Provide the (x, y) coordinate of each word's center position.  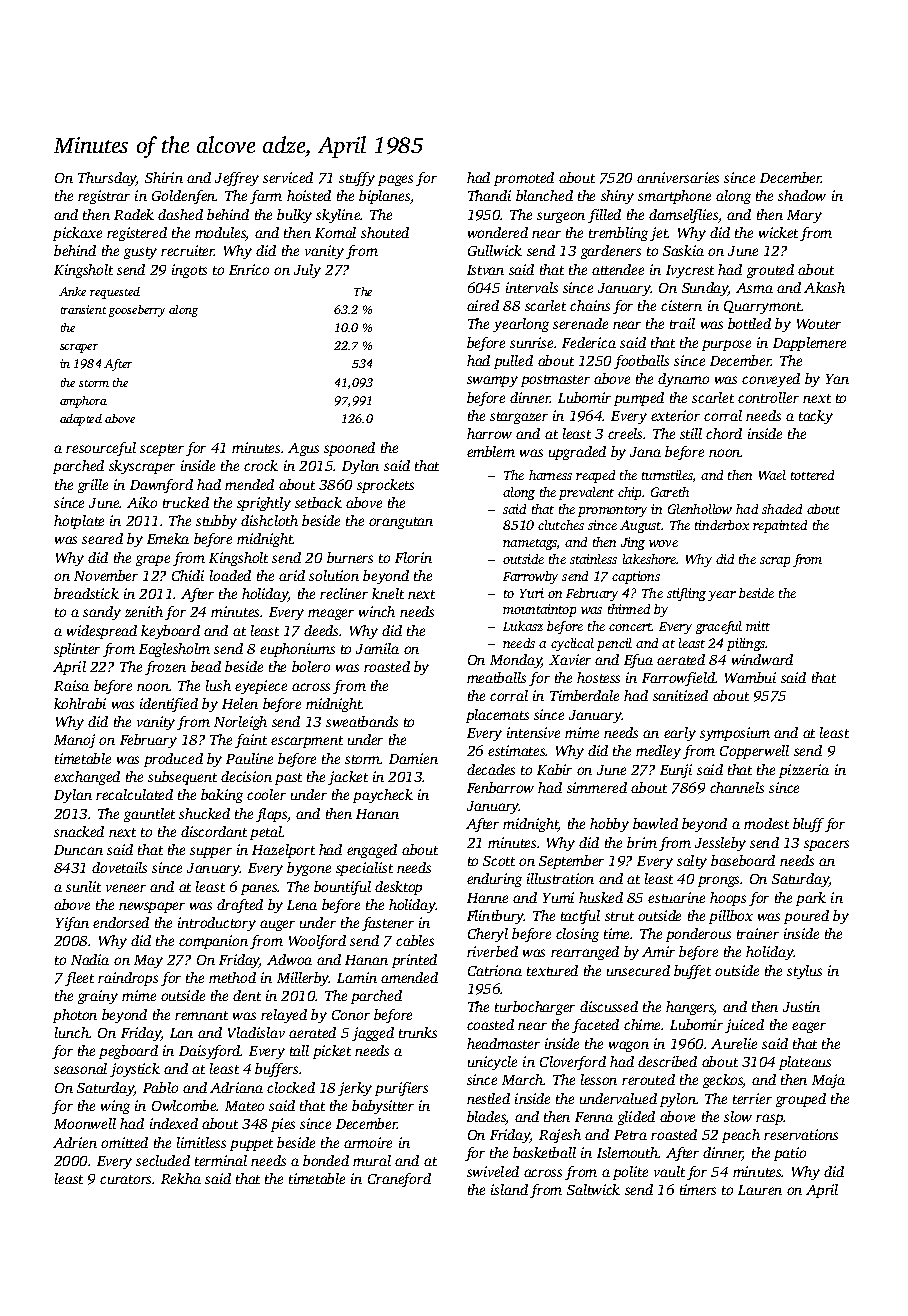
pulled (513, 362)
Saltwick (593, 1189)
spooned (349, 449)
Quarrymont (763, 307)
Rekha (181, 1178)
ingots (189, 271)
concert (630, 627)
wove (663, 543)
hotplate (79, 522)
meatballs (496, 677)
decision (246, 776)
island (509, 1189)
